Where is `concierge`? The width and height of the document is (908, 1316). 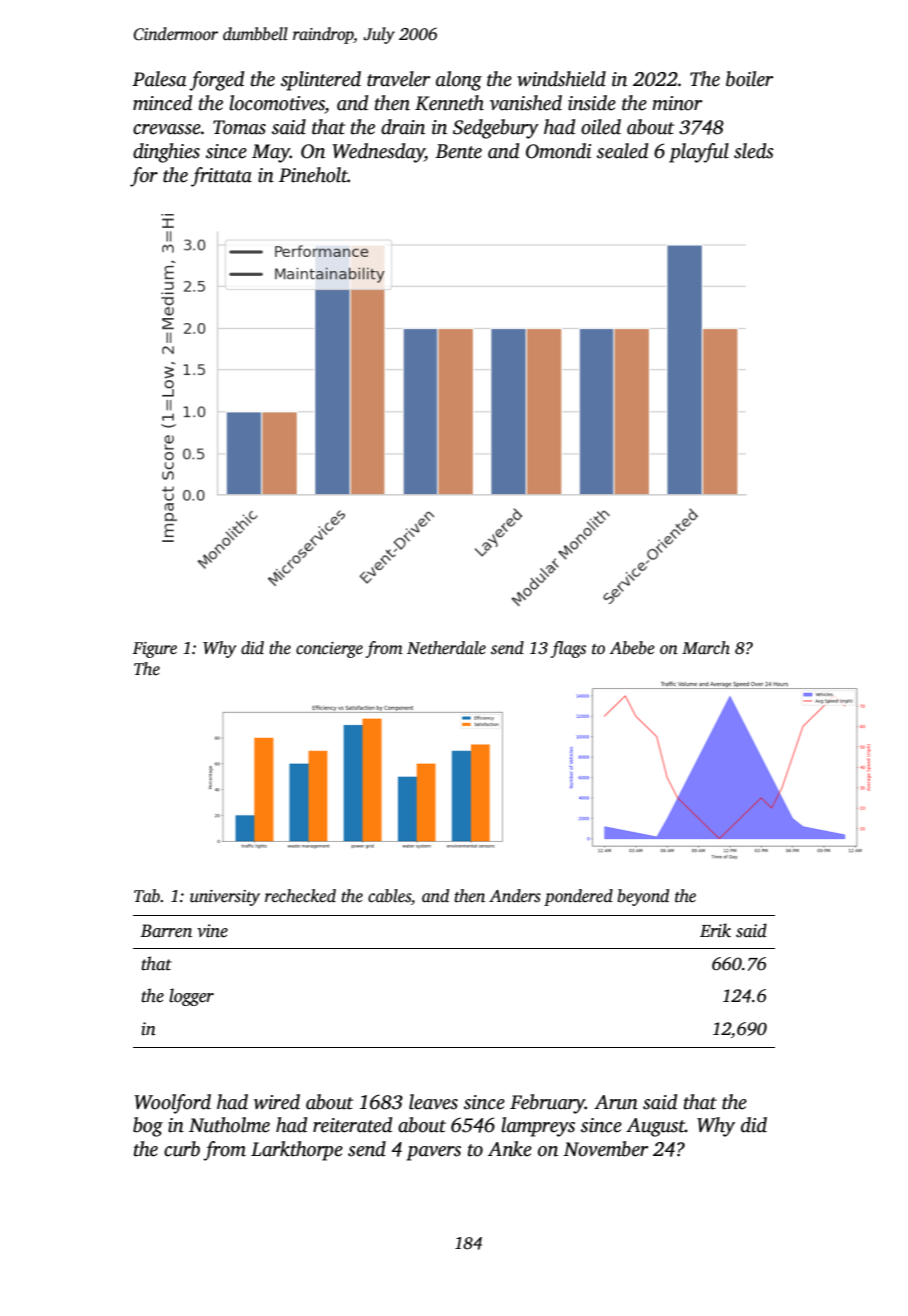
concierge is located at coordinates (329, 650).
